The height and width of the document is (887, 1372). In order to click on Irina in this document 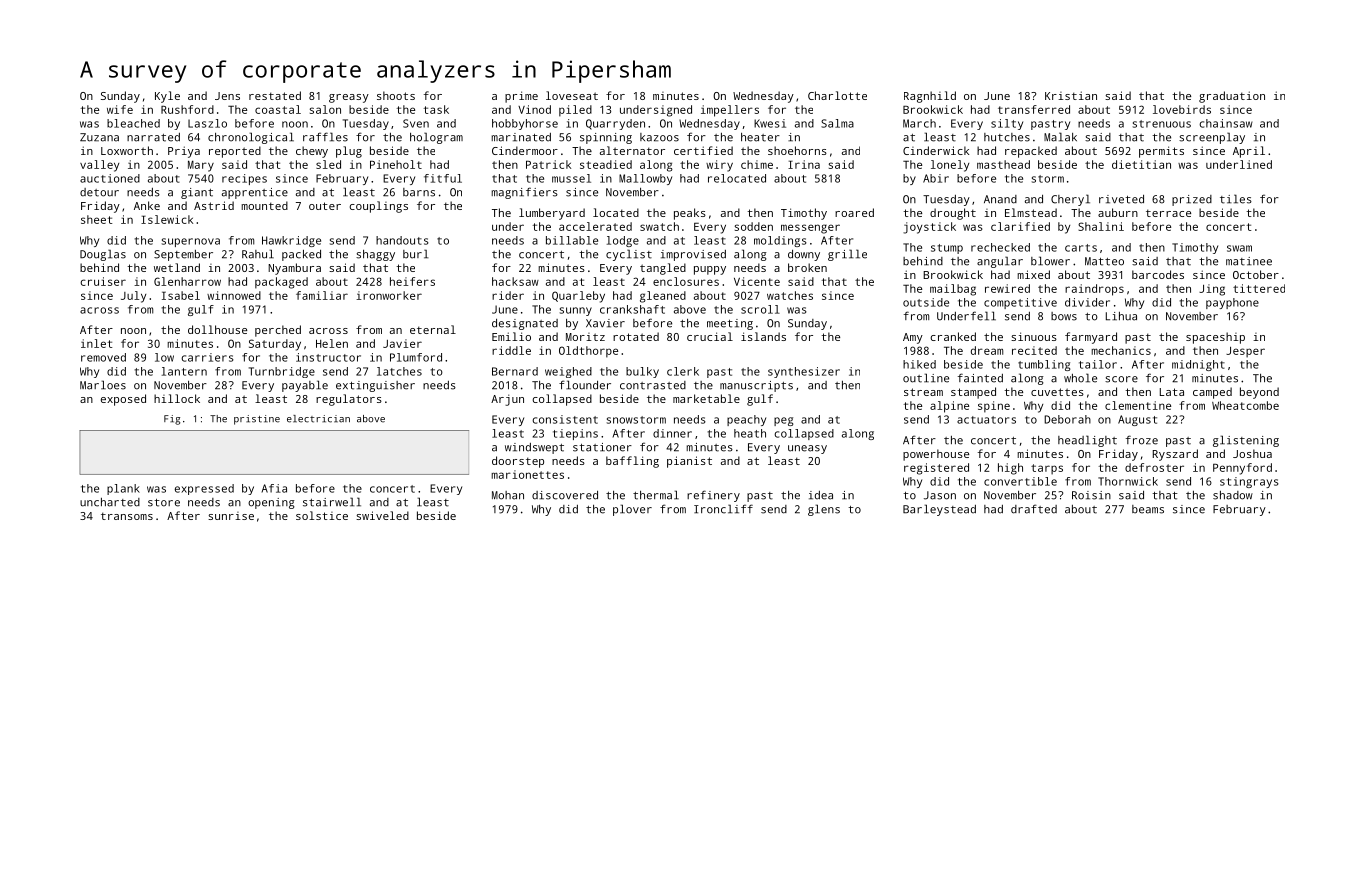, I will do `click(804, 164)`.
